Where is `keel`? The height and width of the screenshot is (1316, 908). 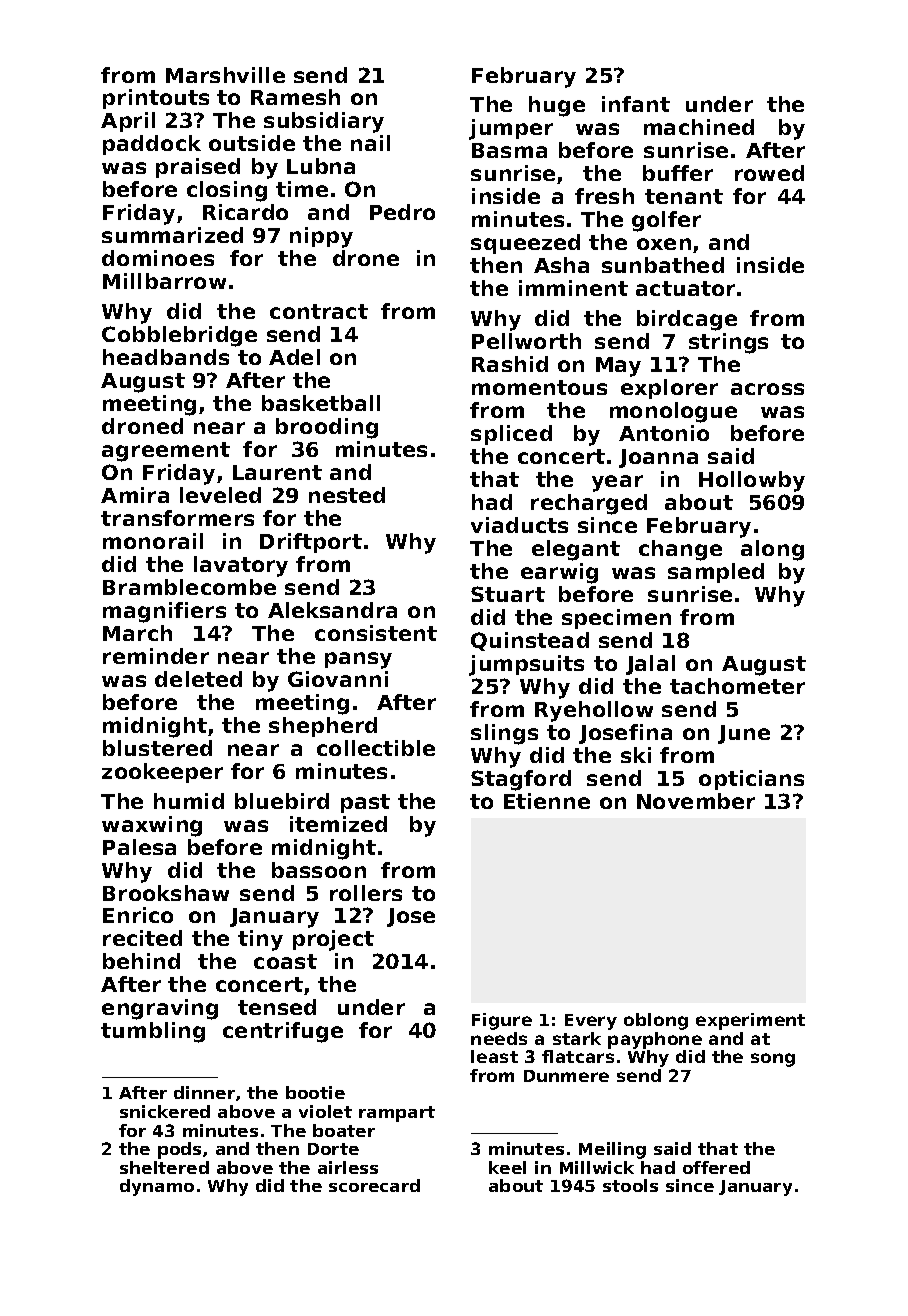 keel is located at coordinates (507, 1167).
